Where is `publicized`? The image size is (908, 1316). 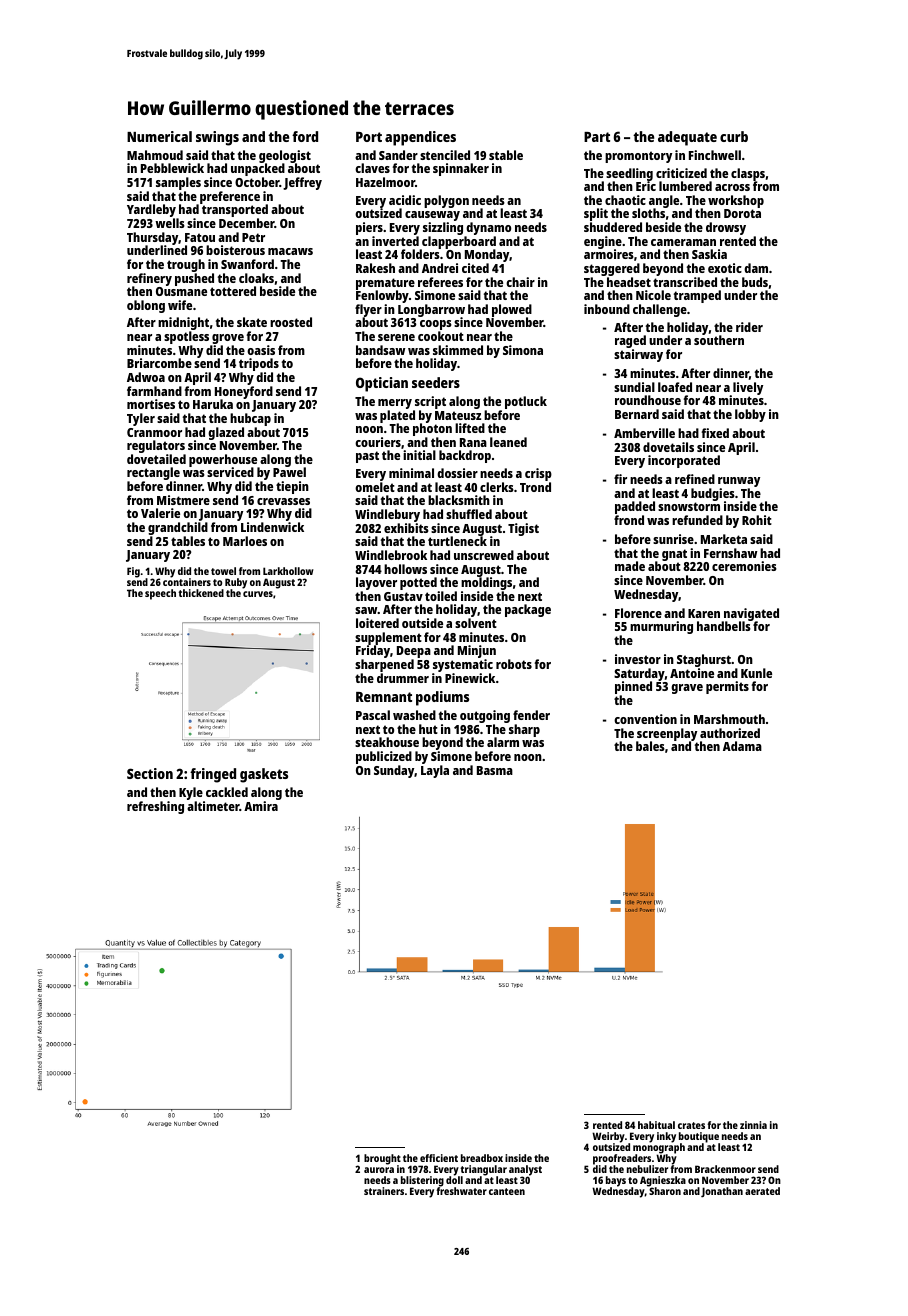 publicized is located at coordinates (384, 757).
